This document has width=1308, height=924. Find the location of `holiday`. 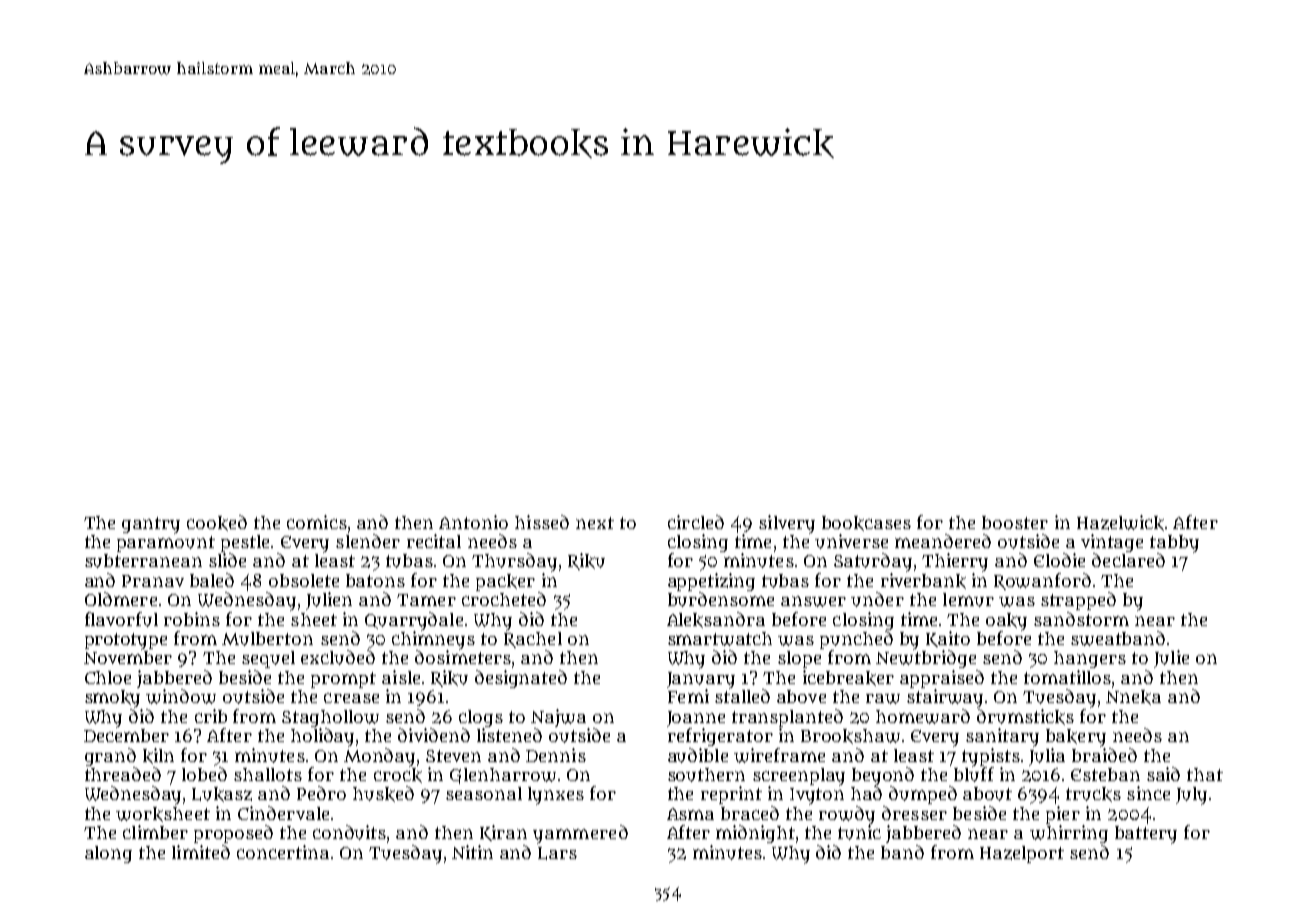

holiday is located at coordinates (322, 737).
